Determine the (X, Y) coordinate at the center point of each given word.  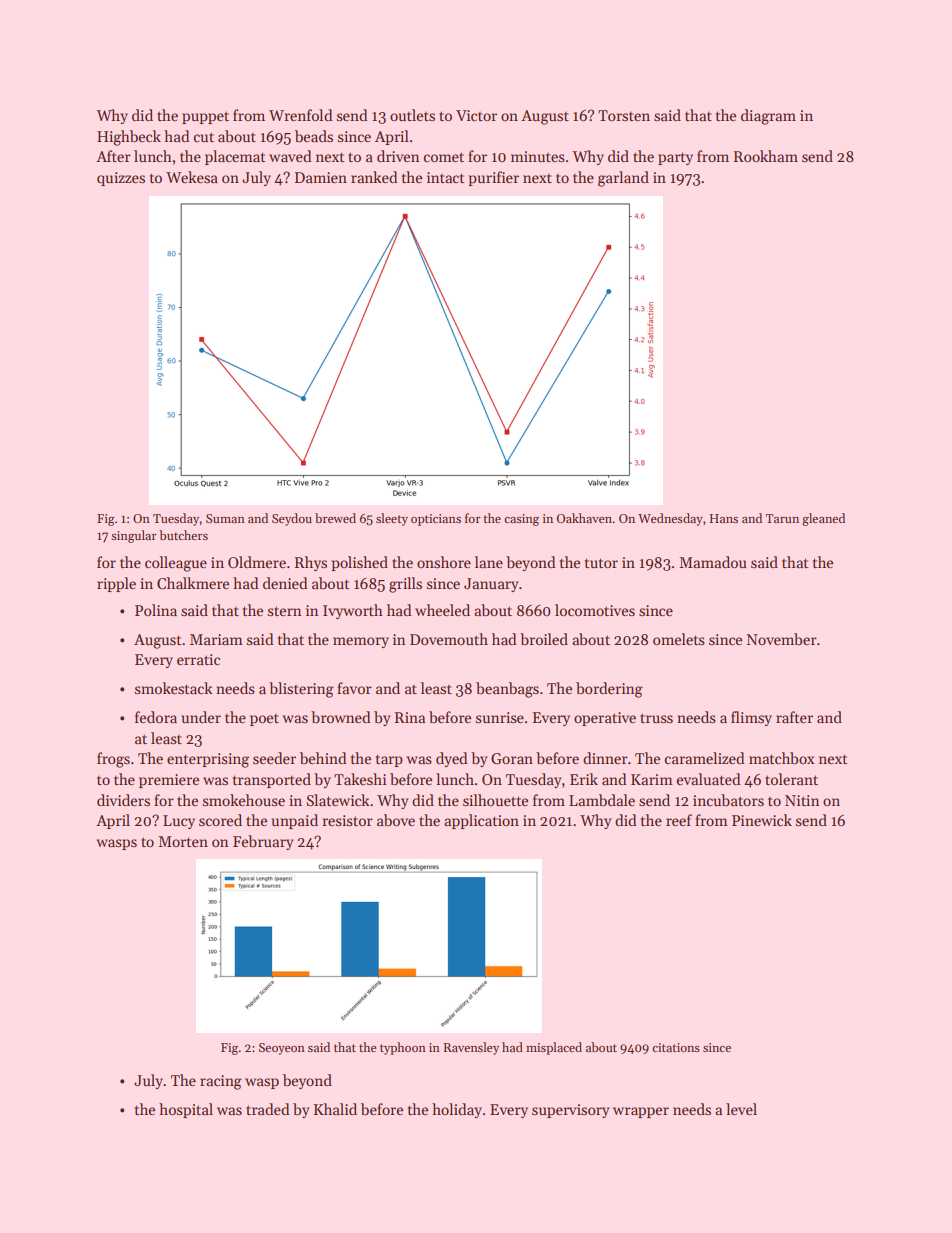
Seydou (292, 519)
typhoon (403, 1048)
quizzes (121, 179)
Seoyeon (282, 1049)
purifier (493, 178)
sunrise (500, 717)
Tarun (782, 518)
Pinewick (762, 820)
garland (623, 179)
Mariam (216, 639)
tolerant (791, 779)
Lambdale (602, 800)
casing (521, 520)
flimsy (751, 718)
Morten (183, 841)
